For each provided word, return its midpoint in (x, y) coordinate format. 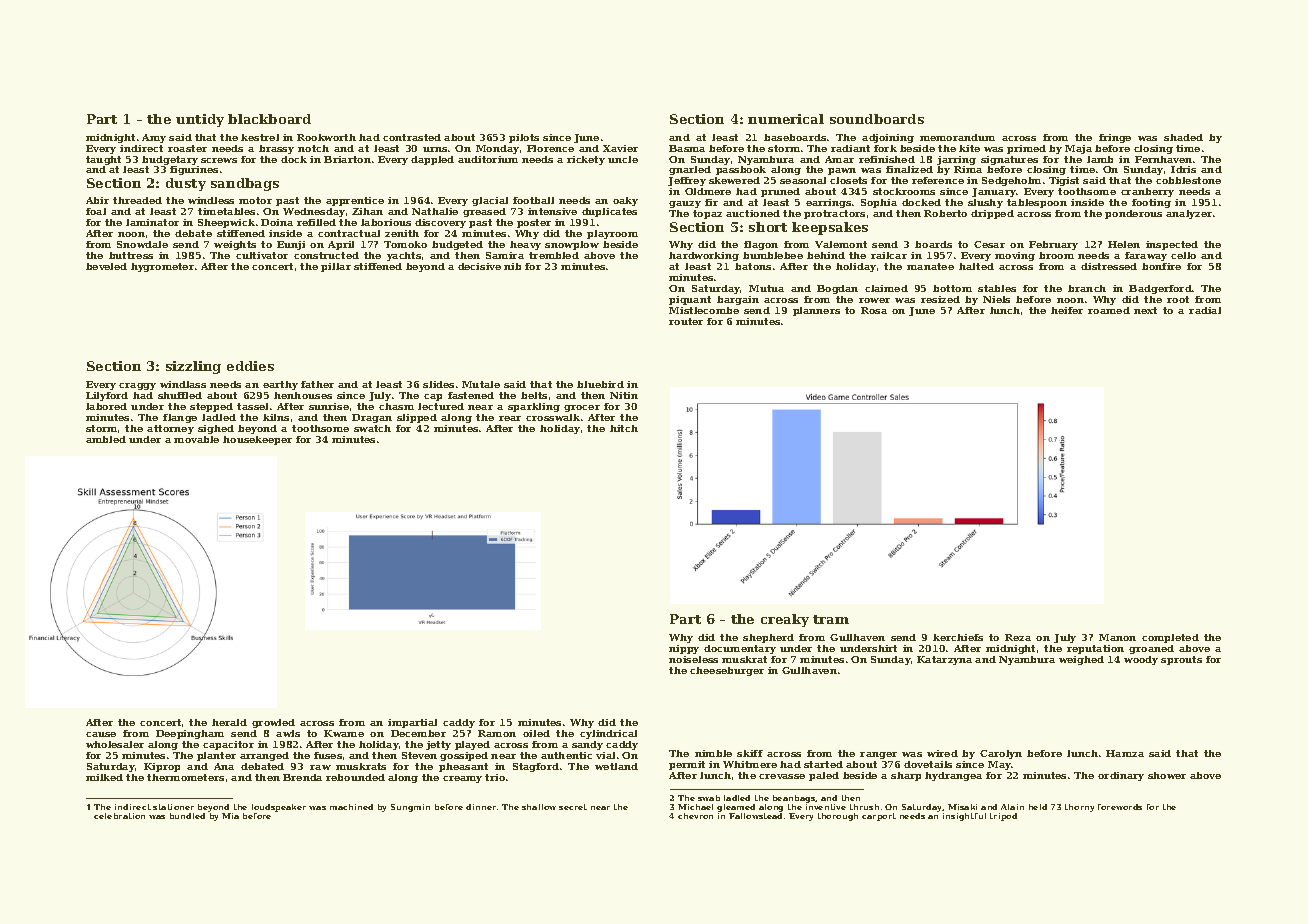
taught (103, 160)
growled (273, 723)
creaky (785, 620)
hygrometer (162, 267)
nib (512, 266)
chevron (695, 816)
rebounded (355, 777)
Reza (1018, 637)
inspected (1172, 245)
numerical (786, 119)
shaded (1183, 137)
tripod (1003, 817)
